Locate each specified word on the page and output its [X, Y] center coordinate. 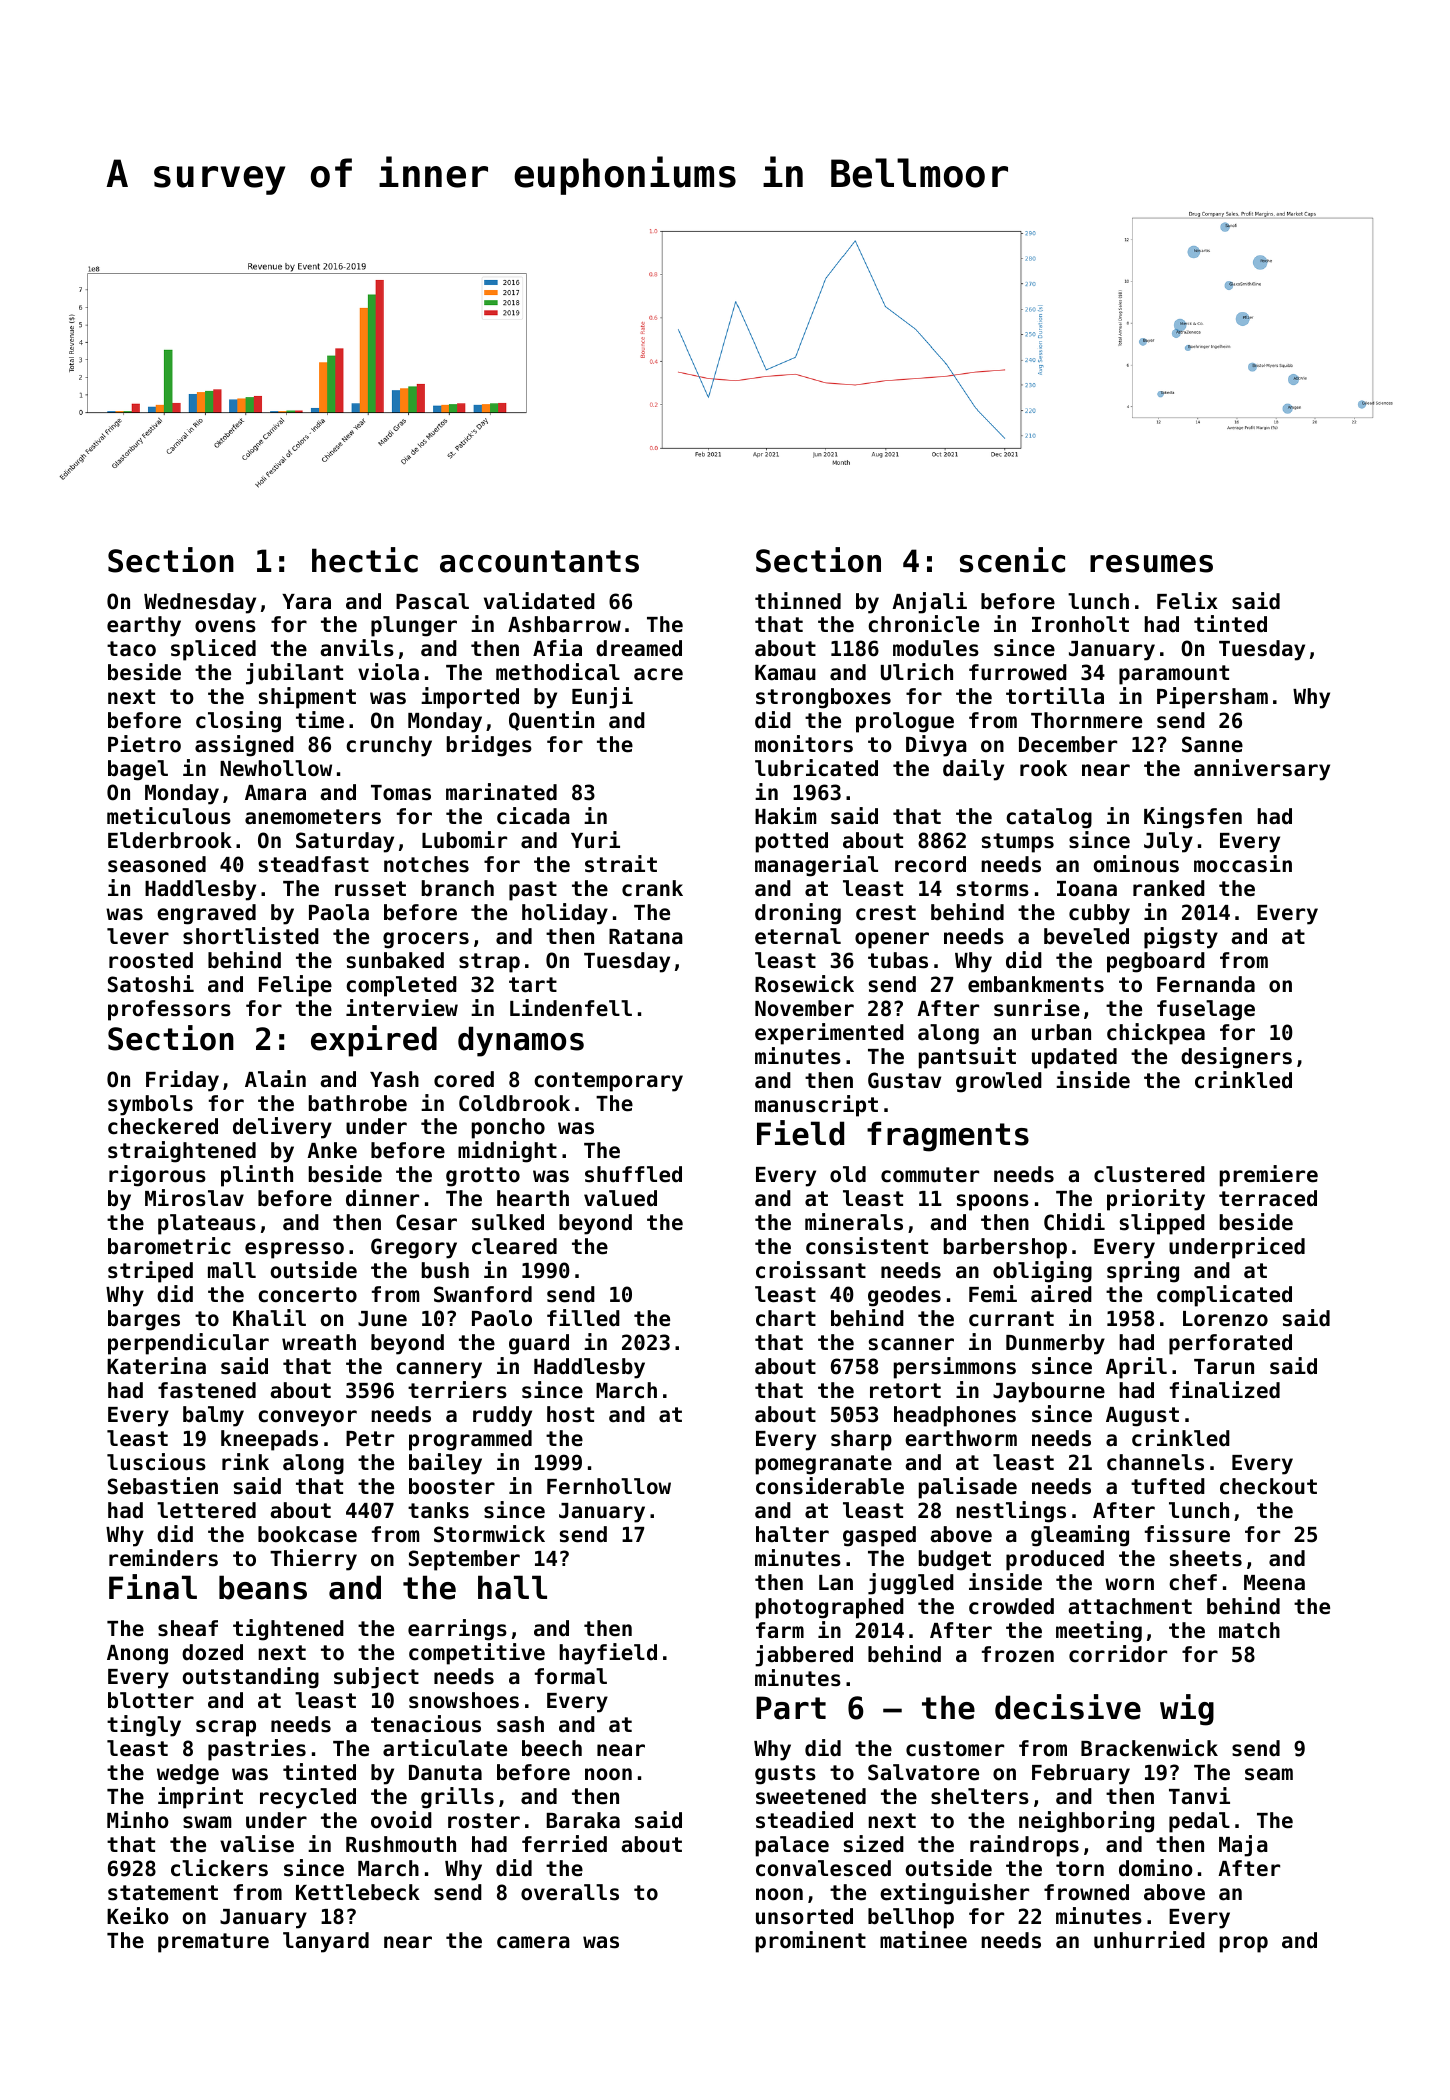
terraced [1268, 1198]
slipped [1162, 1224]
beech [552, 1748]
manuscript [816, 1106]
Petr [370, 1439]
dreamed [639, 648]
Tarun [1224, 1367]
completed [401, 986]
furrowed [1018, 672]
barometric [169, 1246]
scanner [911, 1344]
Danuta [445, 1773]
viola [388, 672]
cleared [514, 1246]
